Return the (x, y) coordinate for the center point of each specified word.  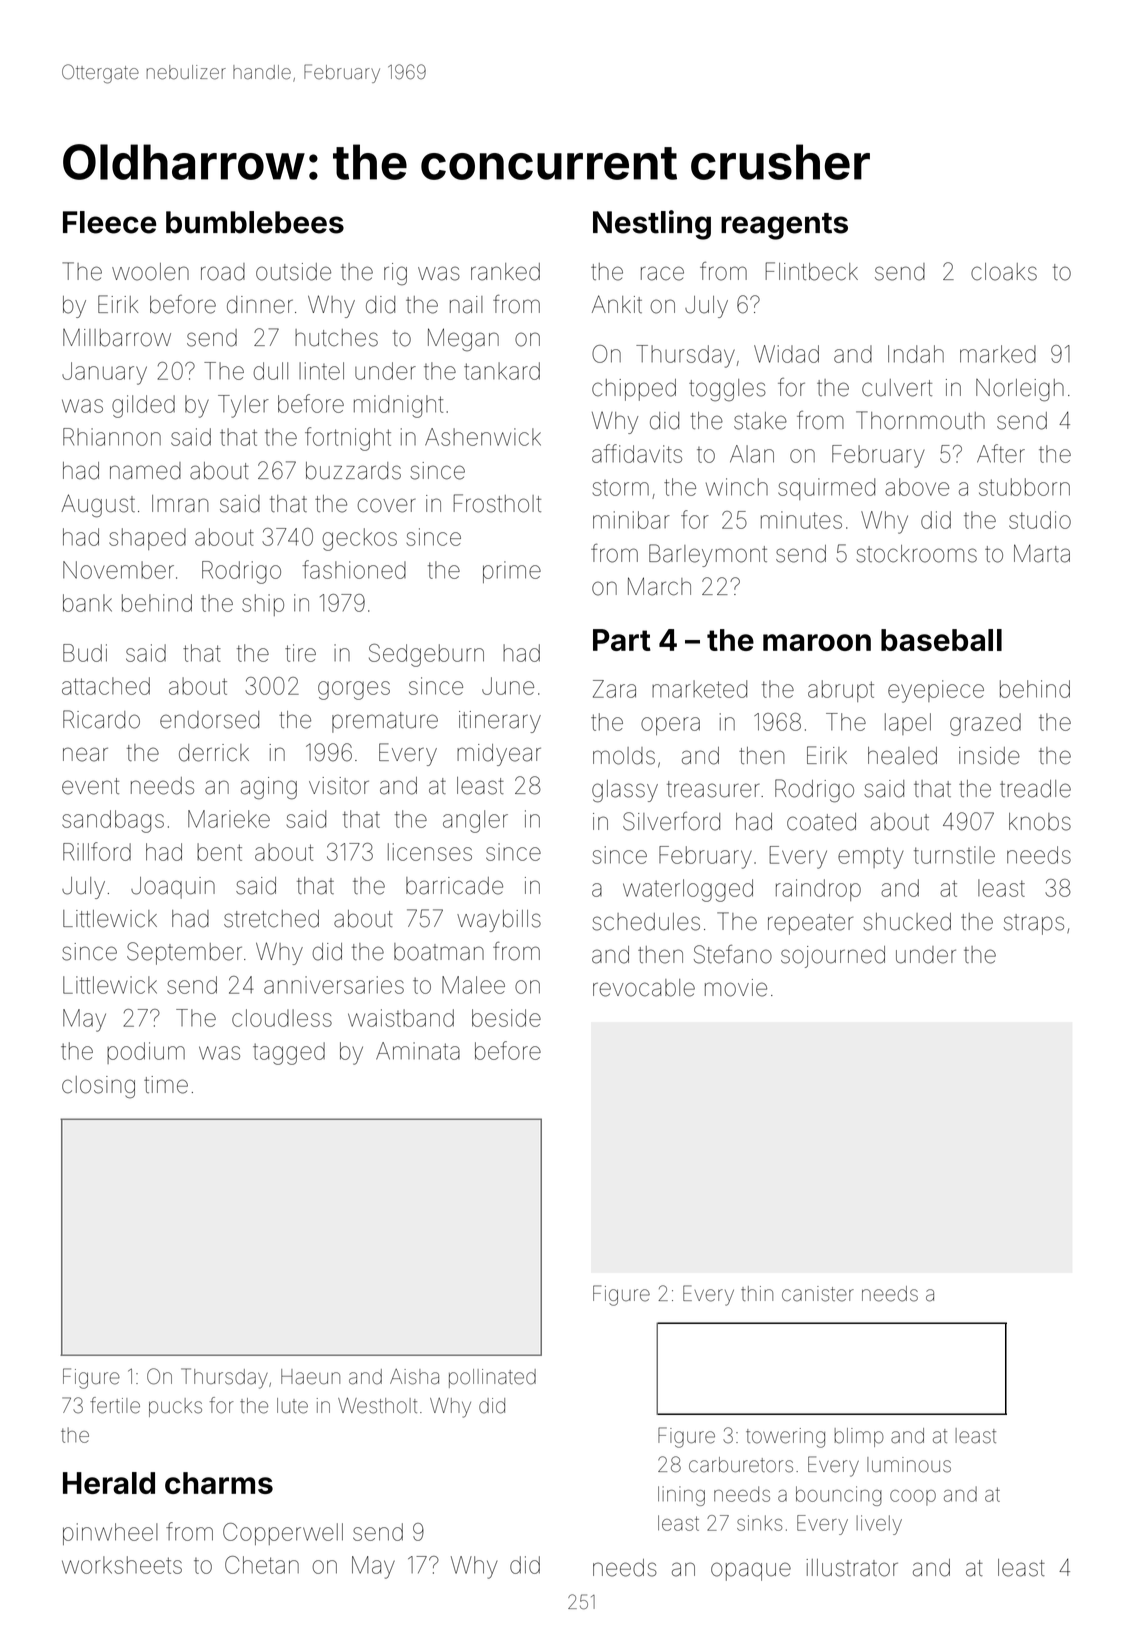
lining (681, 1496)
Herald (109, 1483)
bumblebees (255, 222)
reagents (784, 226)
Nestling (652, 225)
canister (818, 1294)
